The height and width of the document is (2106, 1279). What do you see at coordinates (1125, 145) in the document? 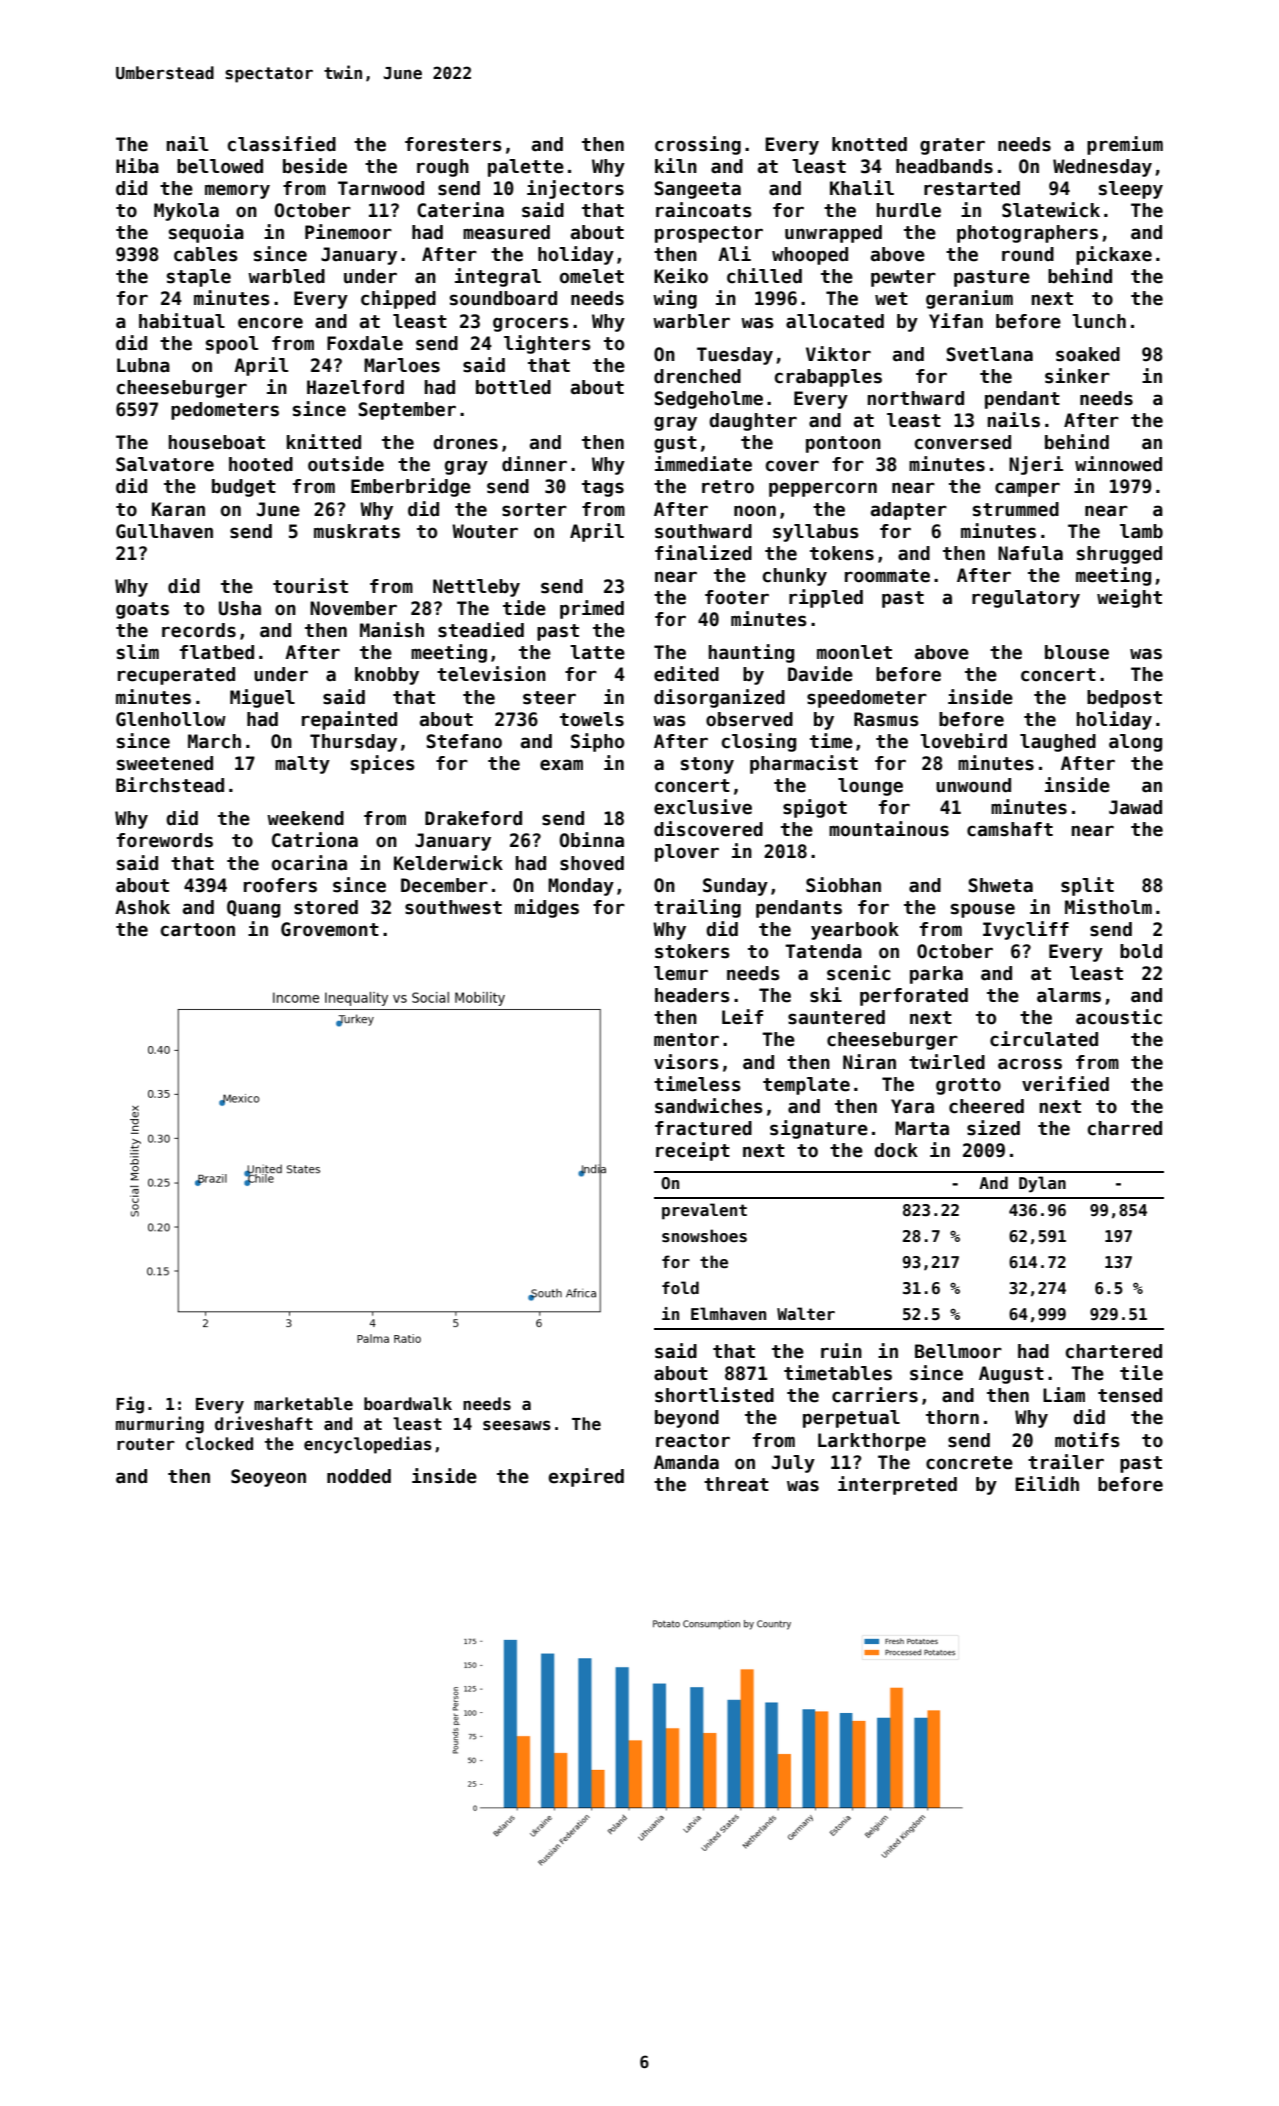
I see `premium` at bounding box center [1125, 145].
